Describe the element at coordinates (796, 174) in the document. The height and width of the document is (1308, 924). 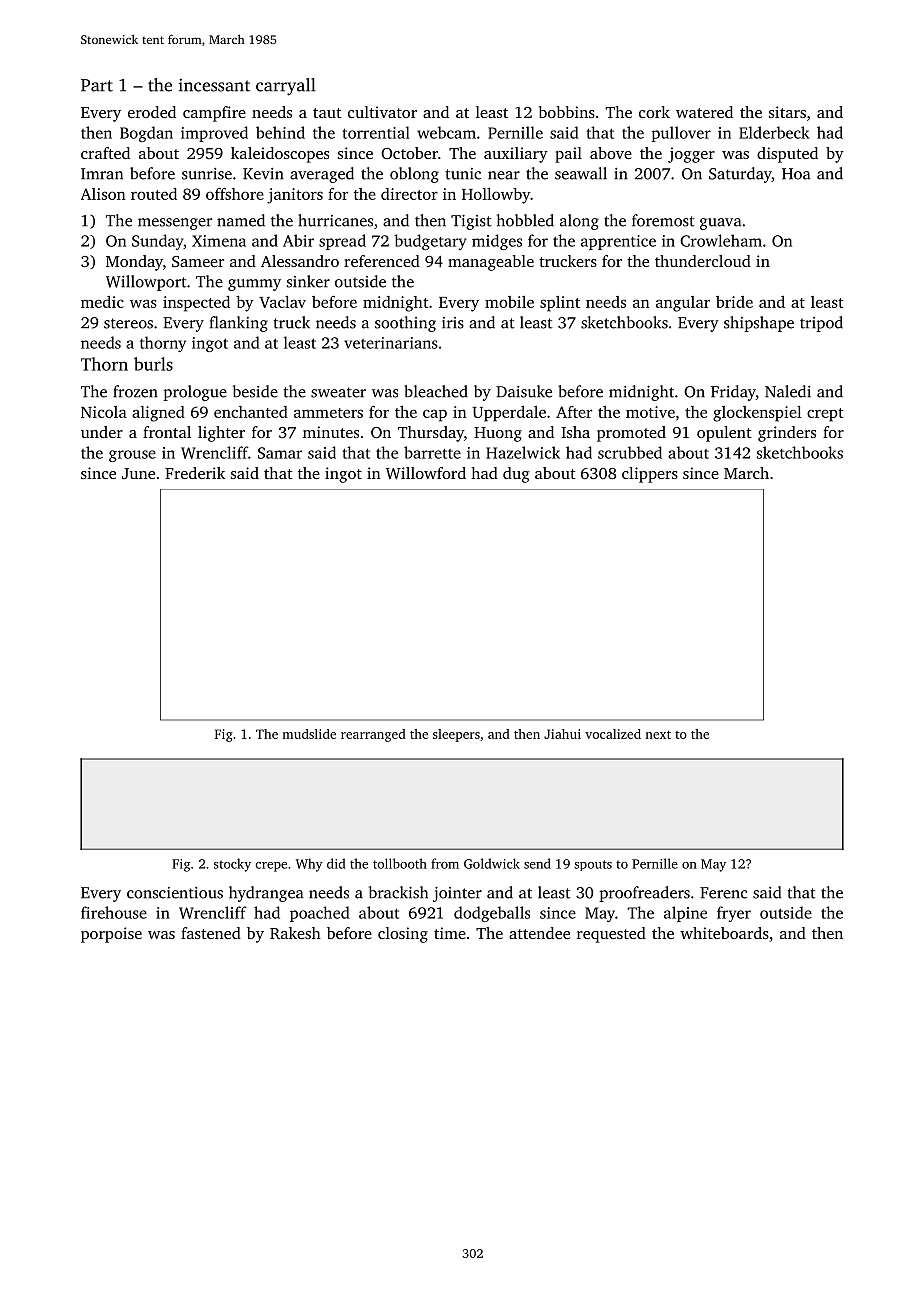
I see `Hoa` at that location.
